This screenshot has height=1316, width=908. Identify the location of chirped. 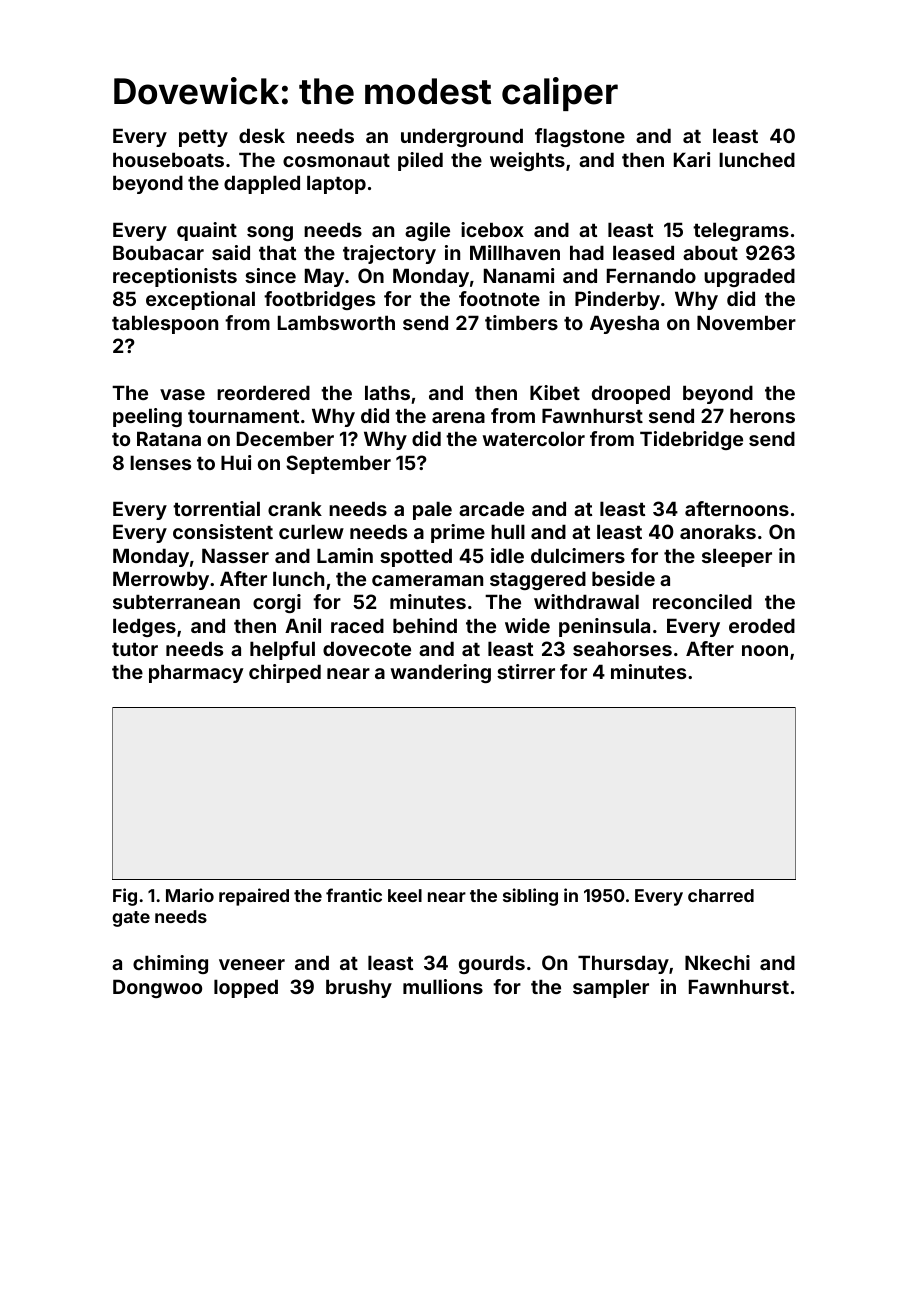
(285, 673).
